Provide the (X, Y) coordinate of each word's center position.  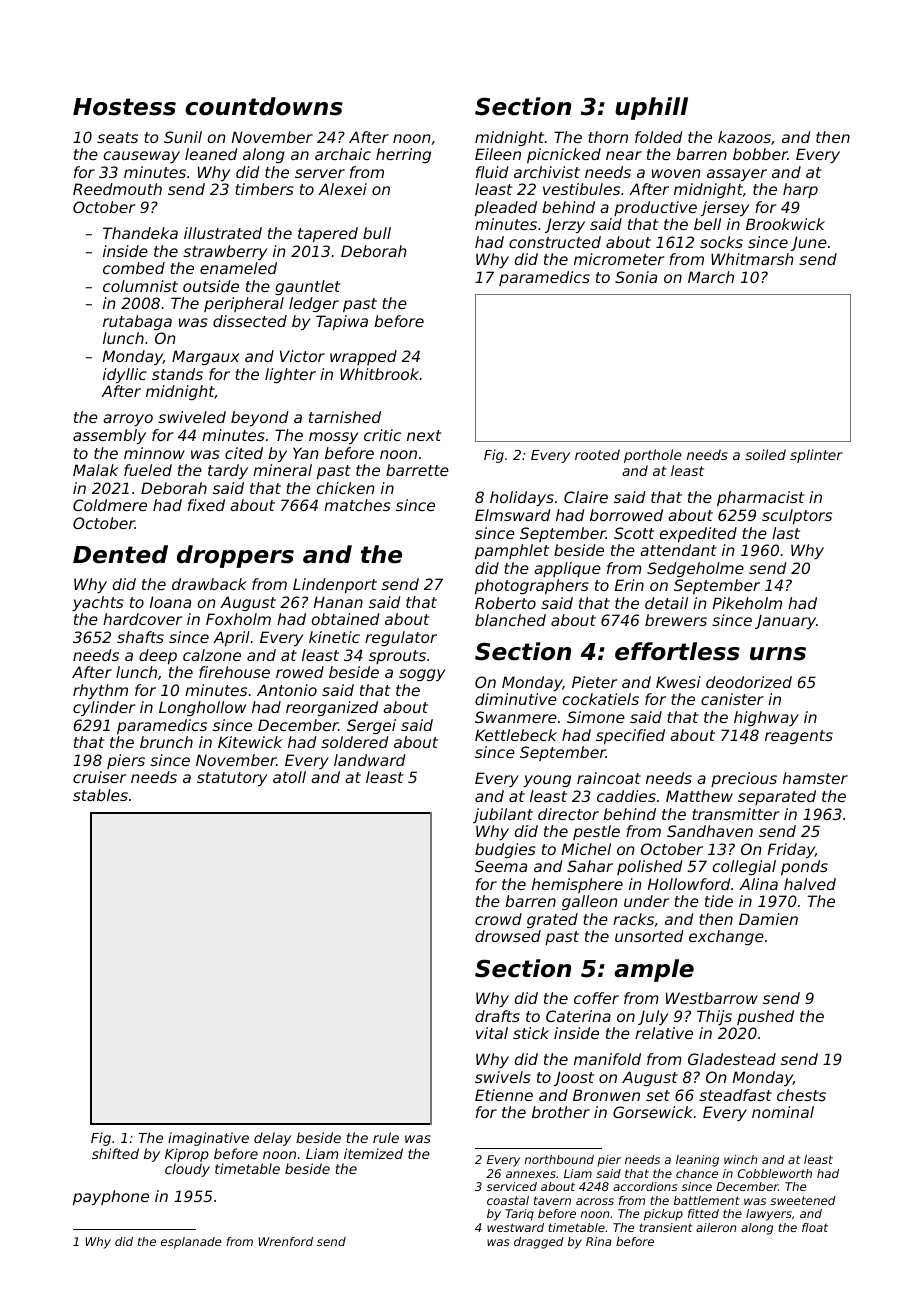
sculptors (797, 516)
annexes (531, 1174)
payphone (111, 1197)
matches (357, 505)
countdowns (264, 106)
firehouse (234, 672)
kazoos (744, 137)
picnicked (564, 155)
